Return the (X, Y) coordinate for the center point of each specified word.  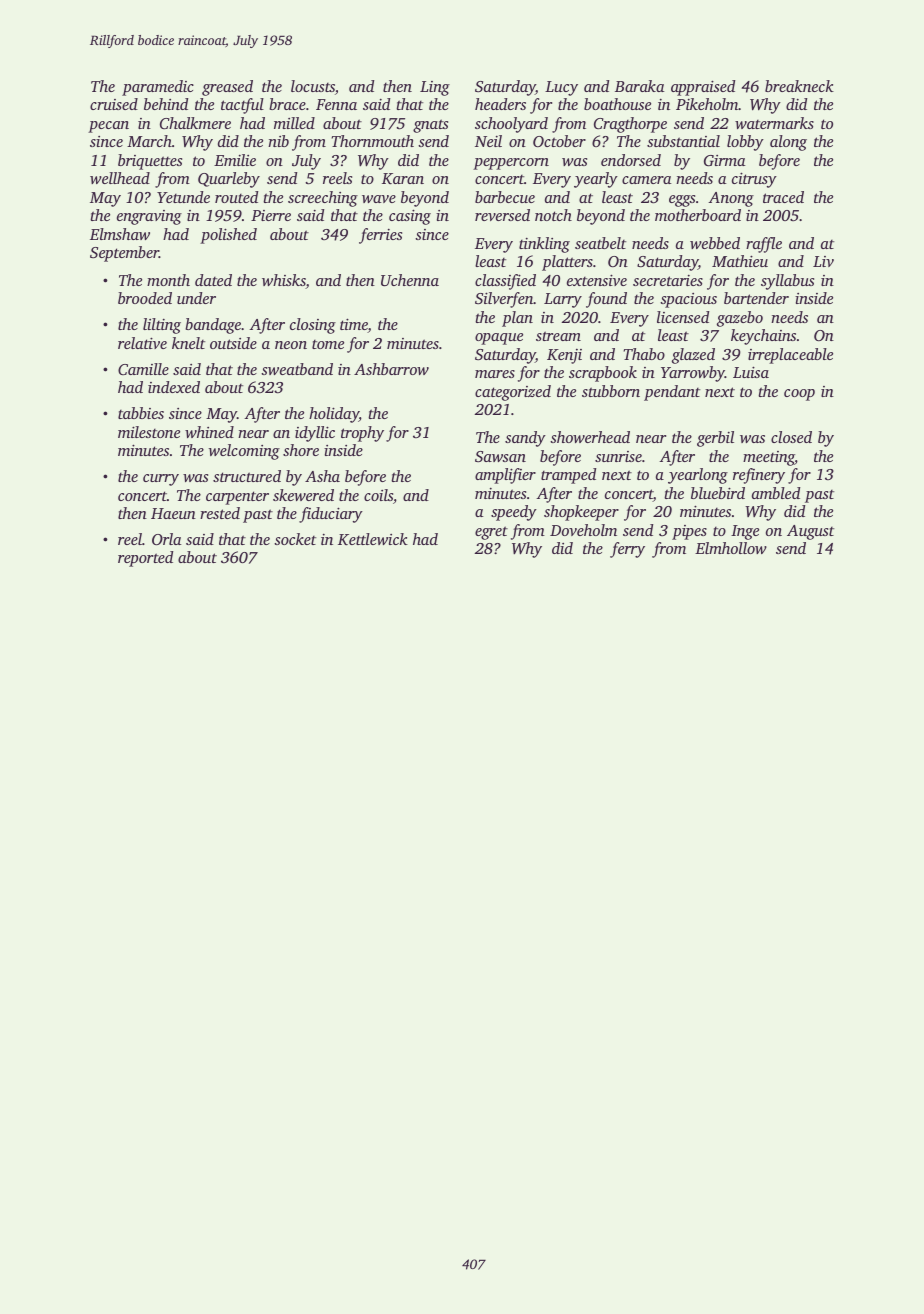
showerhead (590, 437)
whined (209, 432)
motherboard (698, 215)
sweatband (297, 369)
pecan (108, 127)
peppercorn (511, 164)
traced (783, 197)
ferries (380, 236)
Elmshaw (120, 234)
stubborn (611, 391)
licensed (683, 317)
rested (220, 513)
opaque (499, 339)
